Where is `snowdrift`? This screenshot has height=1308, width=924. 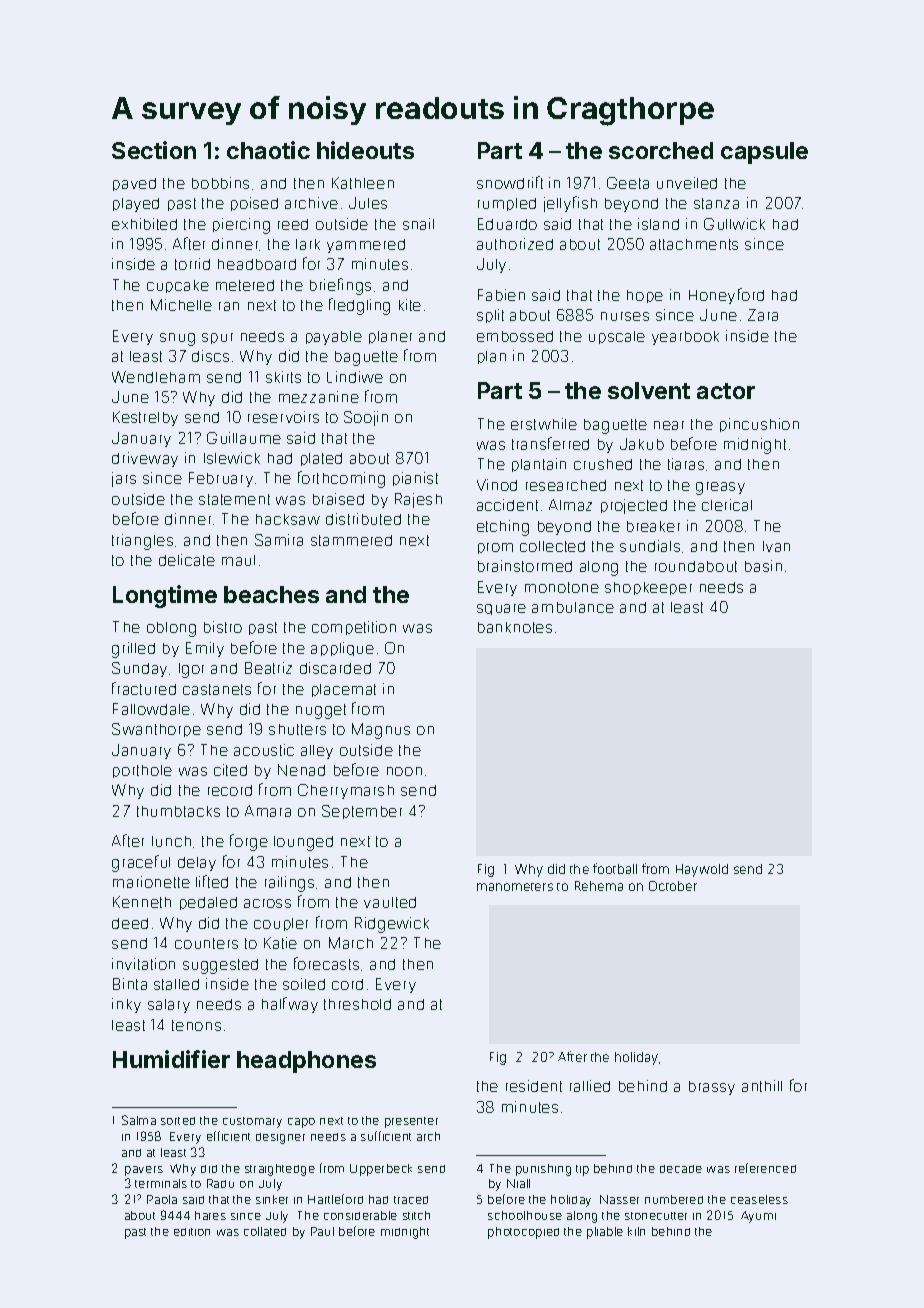
snowdrift is located at coordinates (510, 182).
